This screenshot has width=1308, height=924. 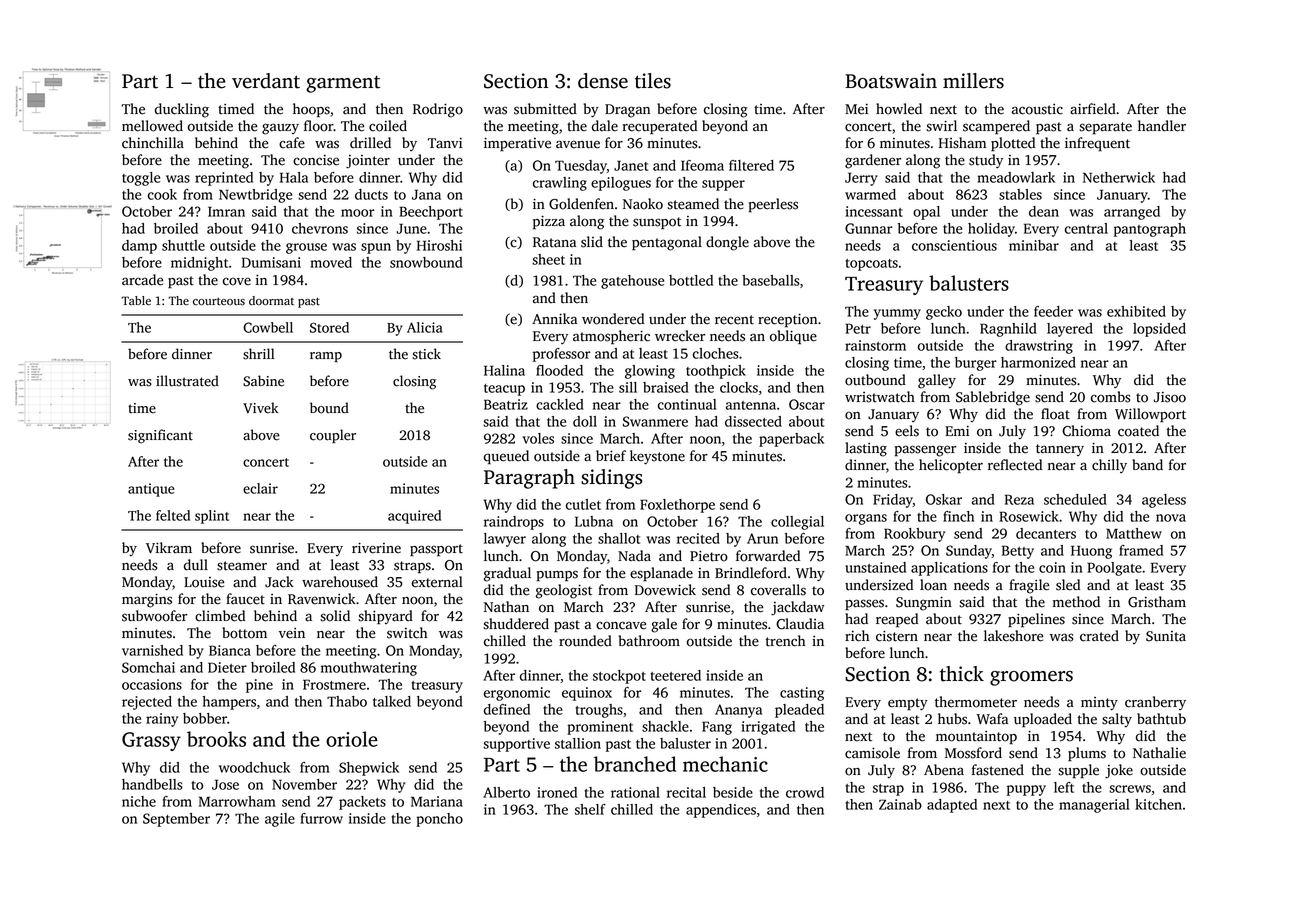 I want to click on handler, so click(x=1162, y=126).
